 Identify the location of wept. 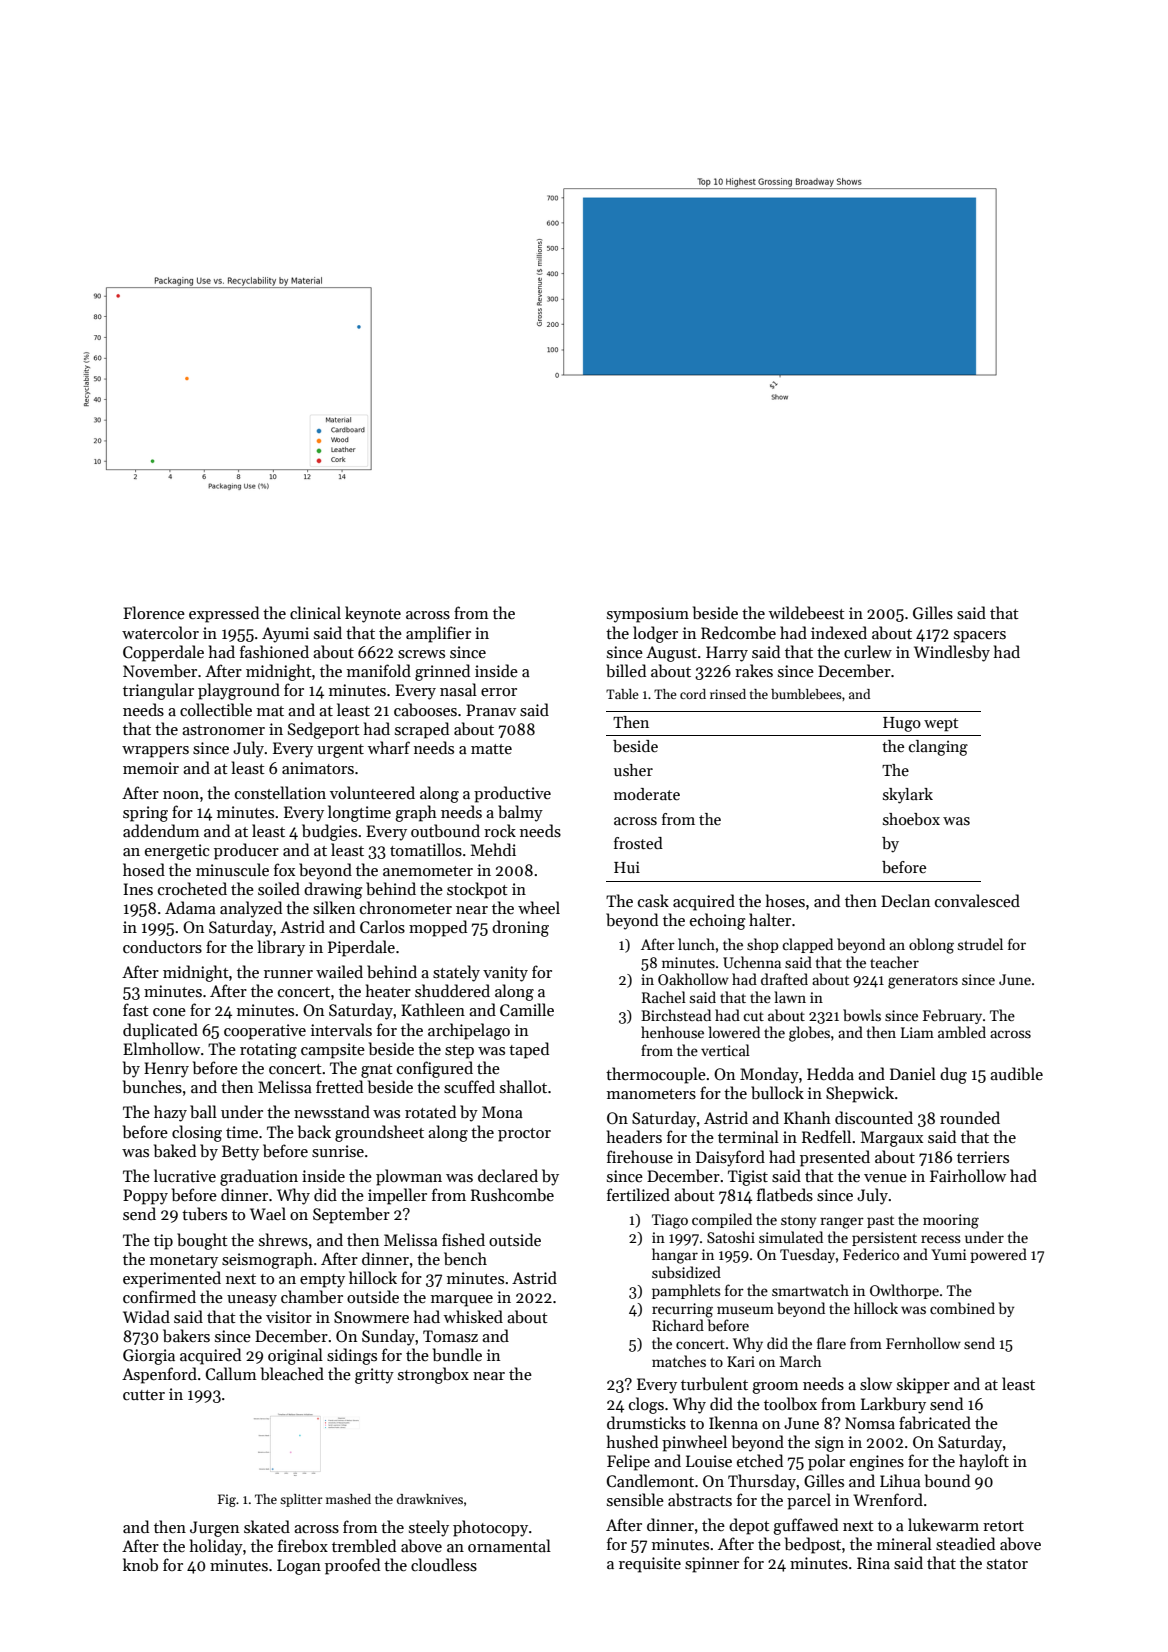
(941, 725).
